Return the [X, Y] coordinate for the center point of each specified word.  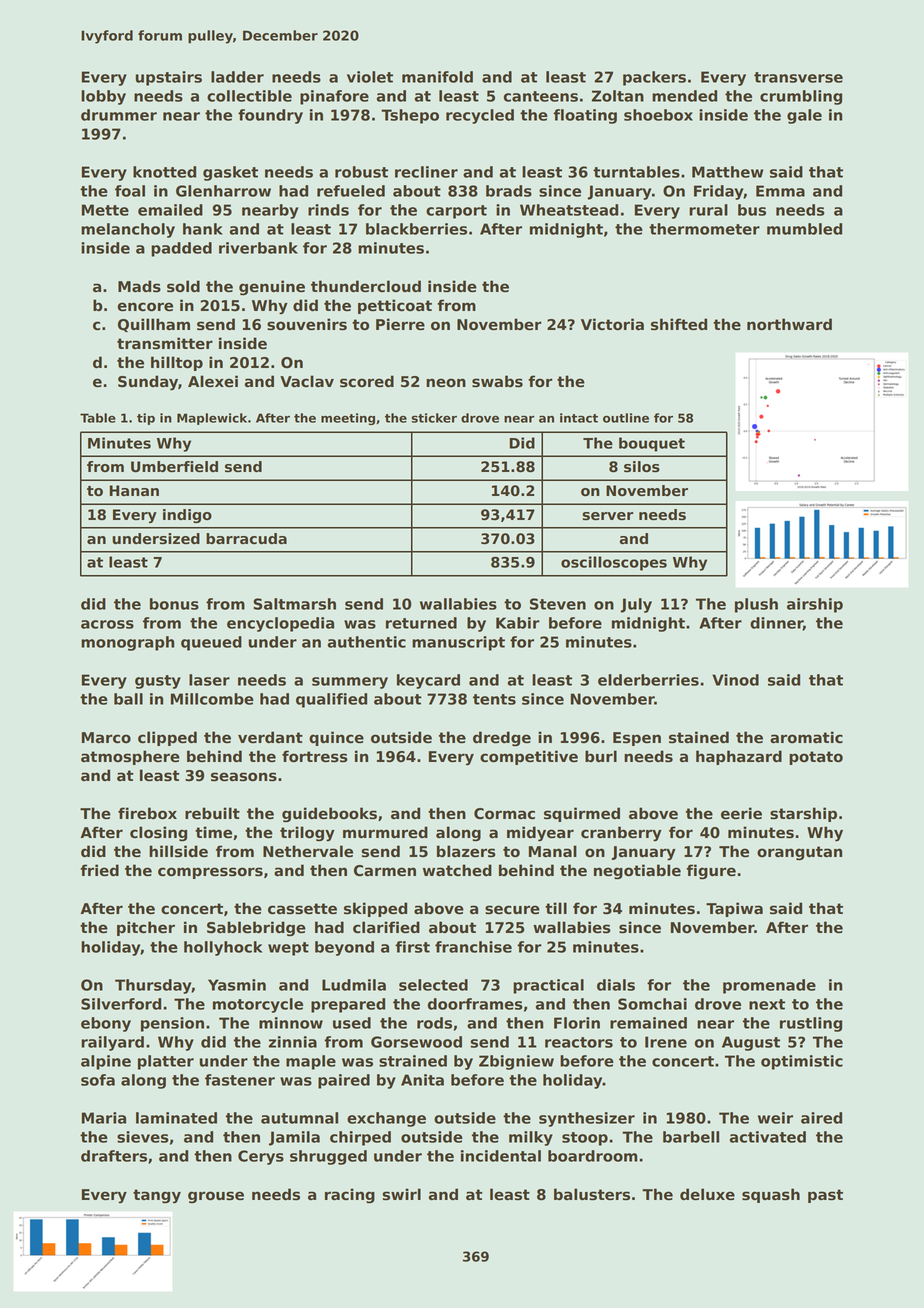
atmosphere [130, 757]
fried [99, 870]
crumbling [801, 97]
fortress [315, 756]
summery [350, 683]
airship [815, 605]
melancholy [128, 230]
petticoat [395, 306]
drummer [119, 115]
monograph [127, 643]
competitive [529, 757]
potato [816, 758]
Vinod [735, 680]
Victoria [612, 324]
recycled [480, 116]
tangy [157, 1196]
